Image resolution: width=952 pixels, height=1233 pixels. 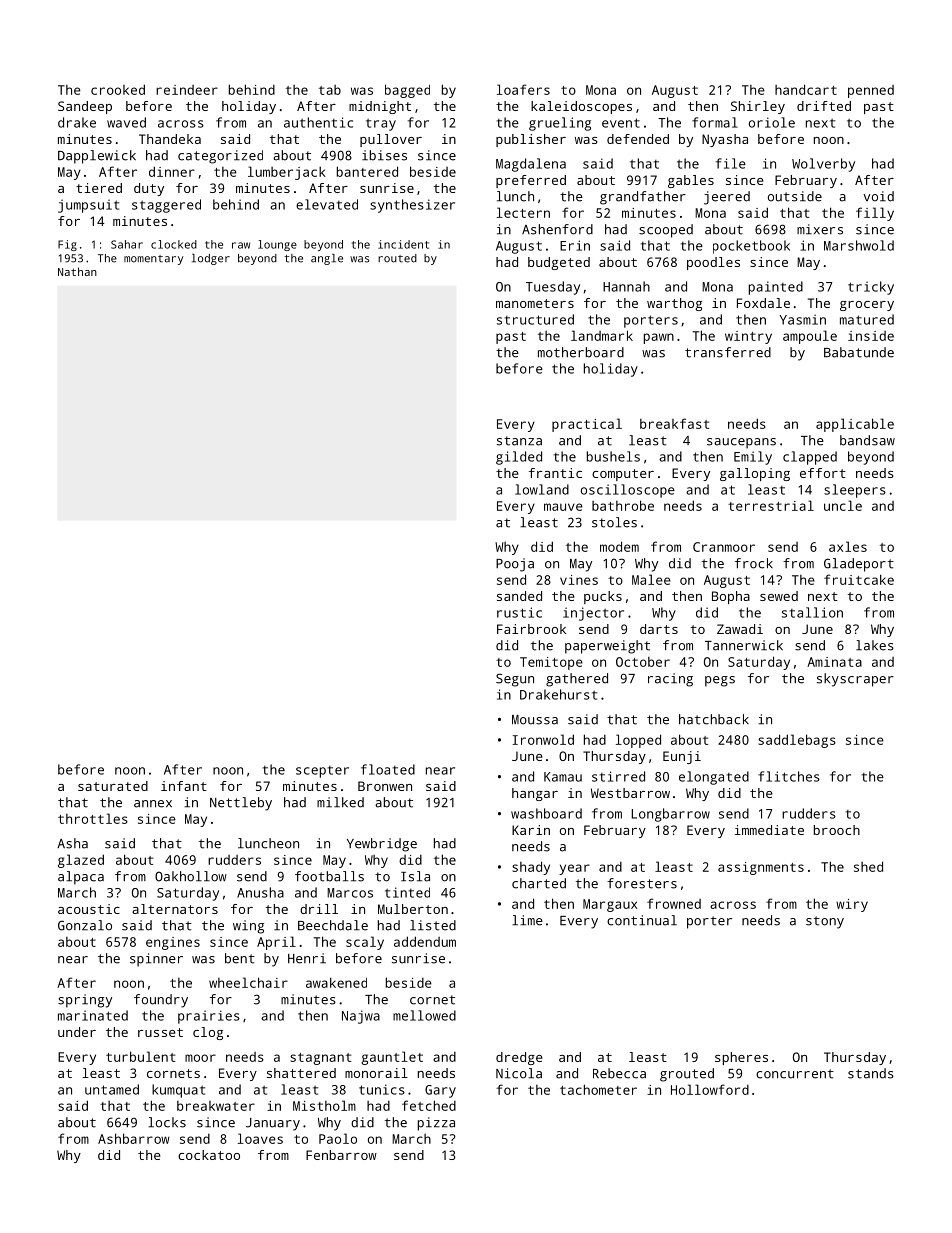 What do you see at coordinates (715, 122) in the screenshot?
I see `formal` at bounding box center [715, 122].
